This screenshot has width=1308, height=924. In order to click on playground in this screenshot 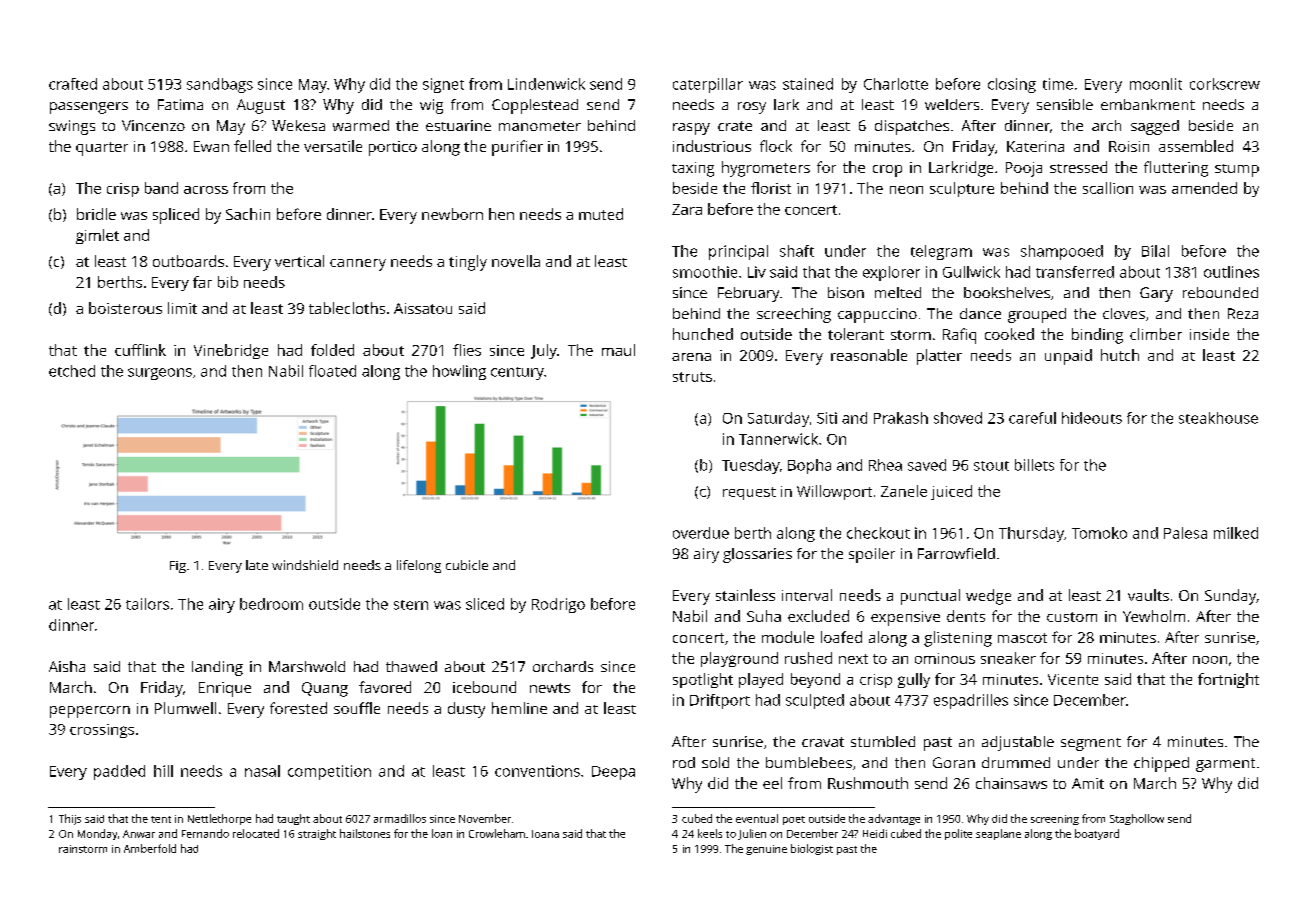, I will do `click(739, 659)`.
